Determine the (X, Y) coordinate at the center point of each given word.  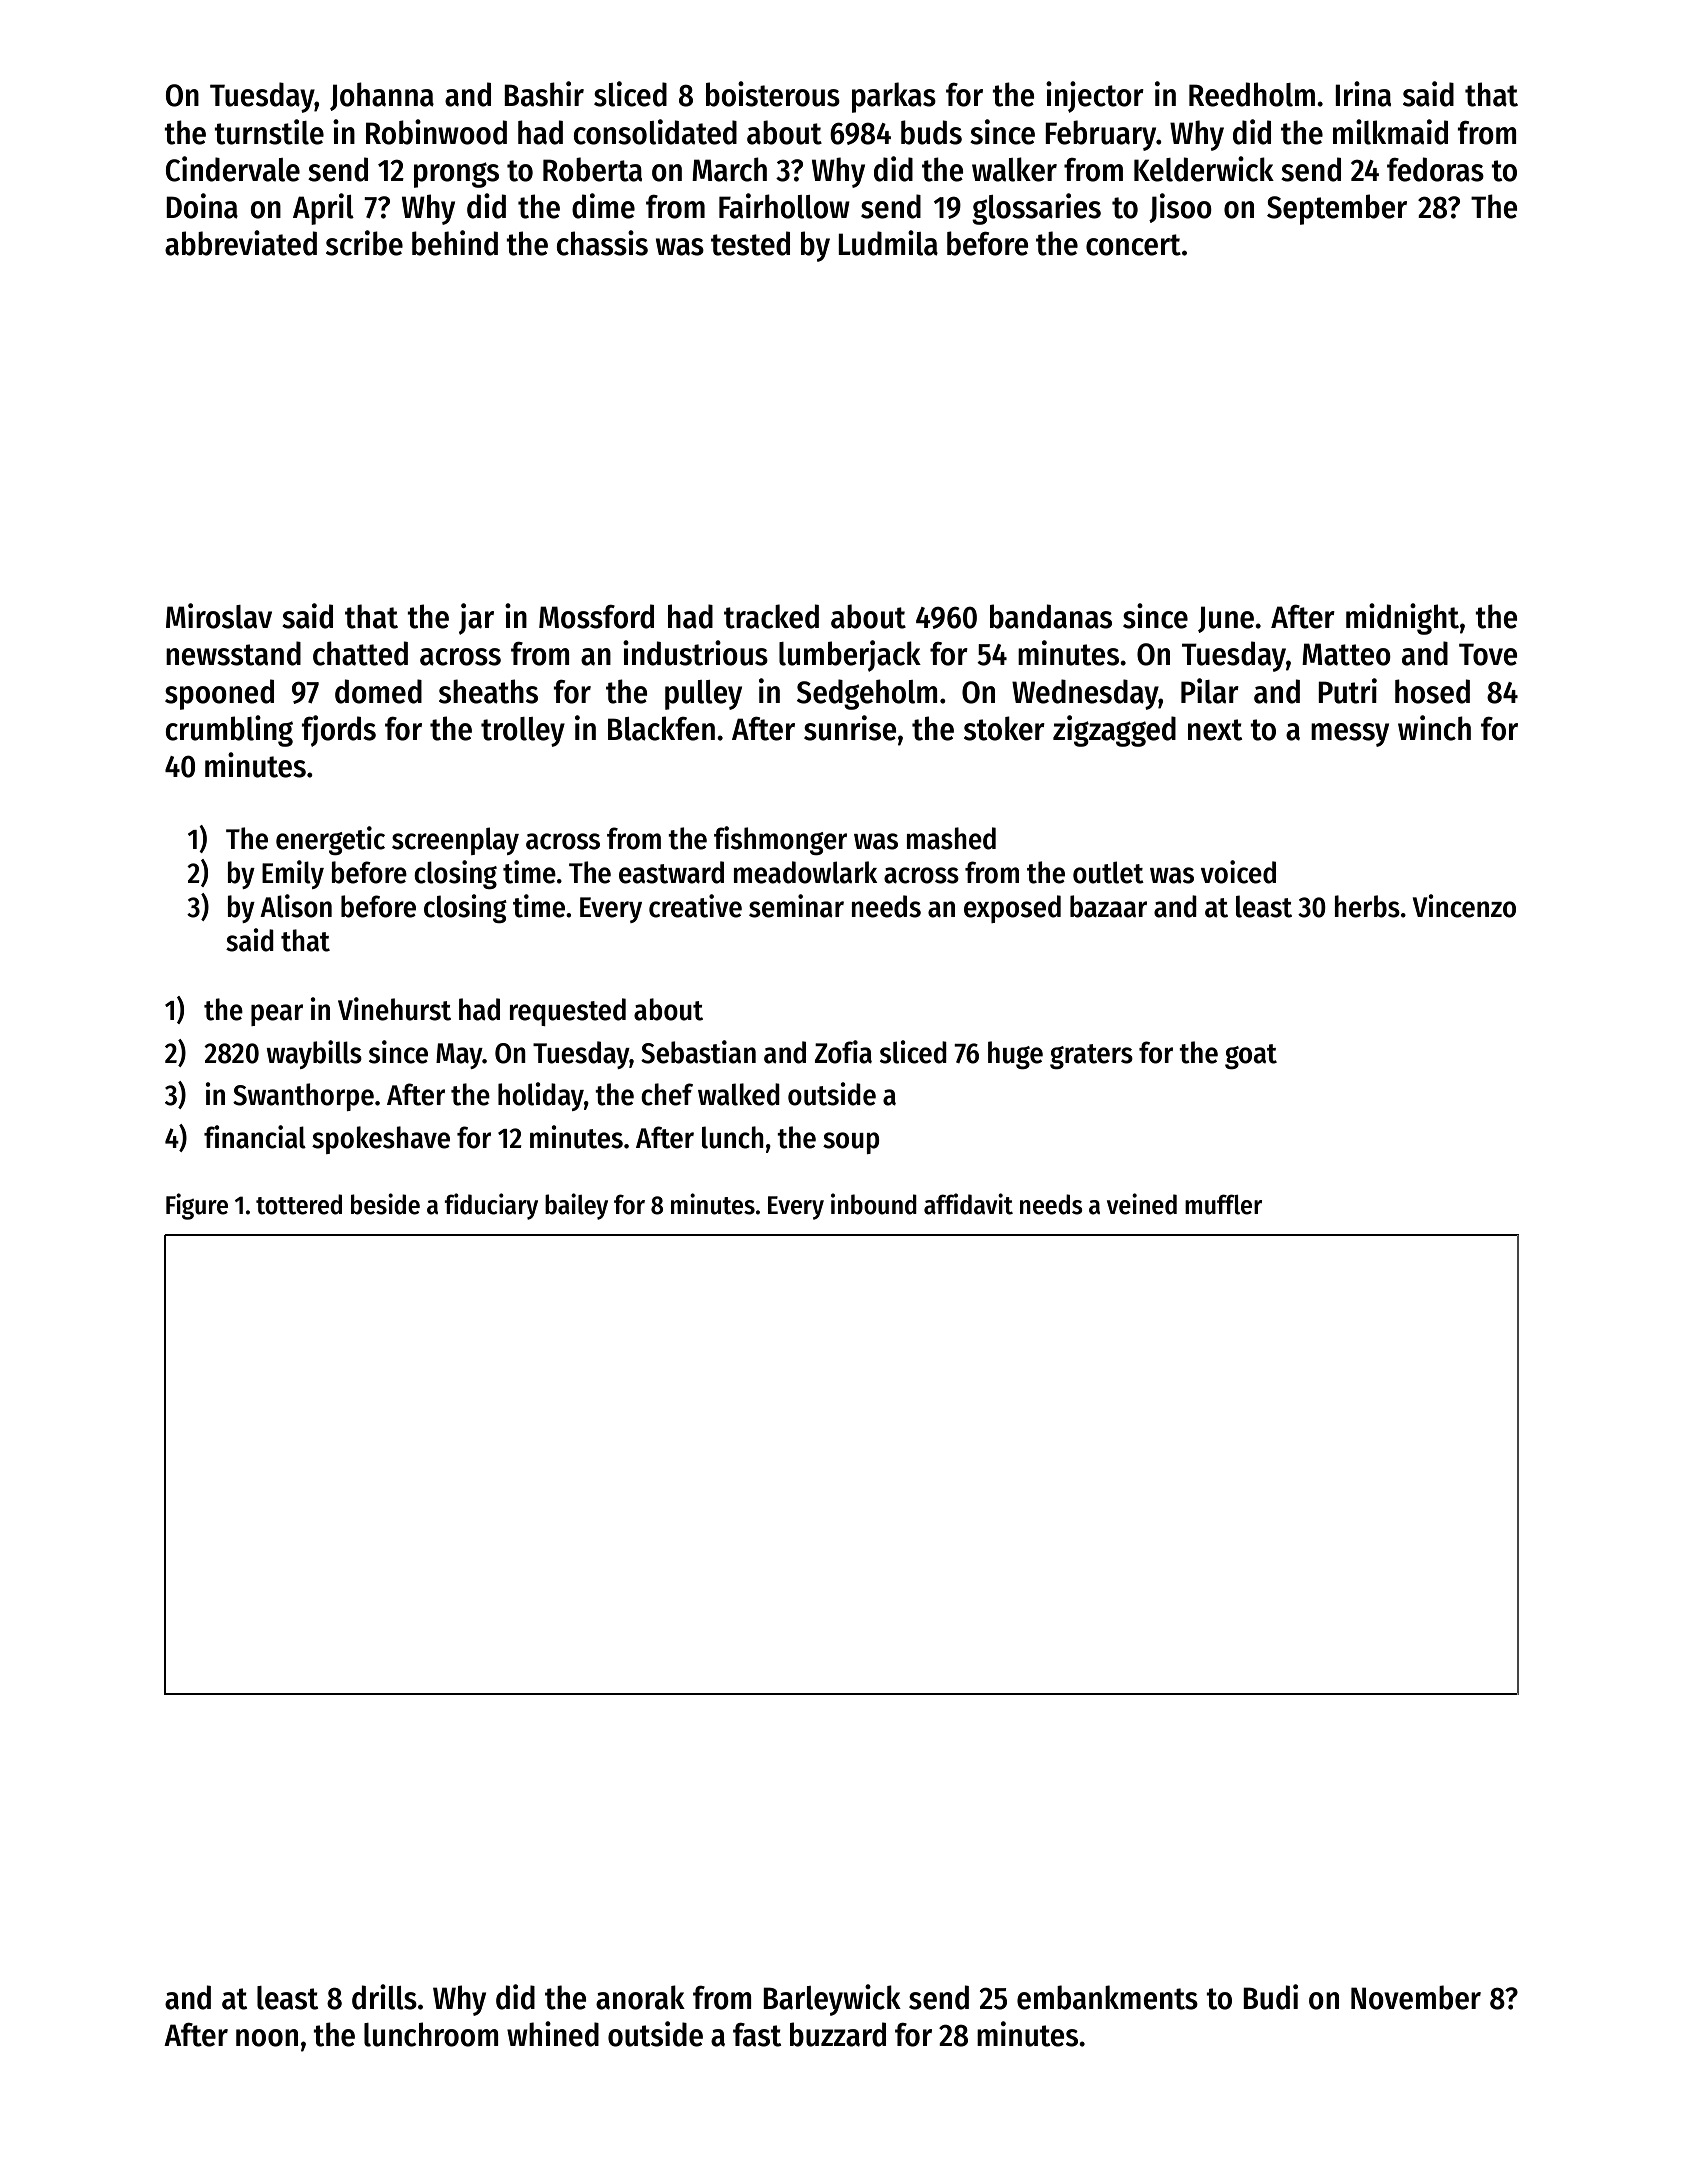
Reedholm (1252, 94)
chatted (360, 653)
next (1215, 730)
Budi (1270, 1997)
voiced (1238, 872)
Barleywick (832, 2000)
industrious (695, 653)
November (1416, 1997)
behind (455, 243)
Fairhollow (784, 206)
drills (384, 1997)
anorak (640, 1997)
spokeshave (381, 1140)
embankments (1107, 1997)
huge (1015, 1055)
